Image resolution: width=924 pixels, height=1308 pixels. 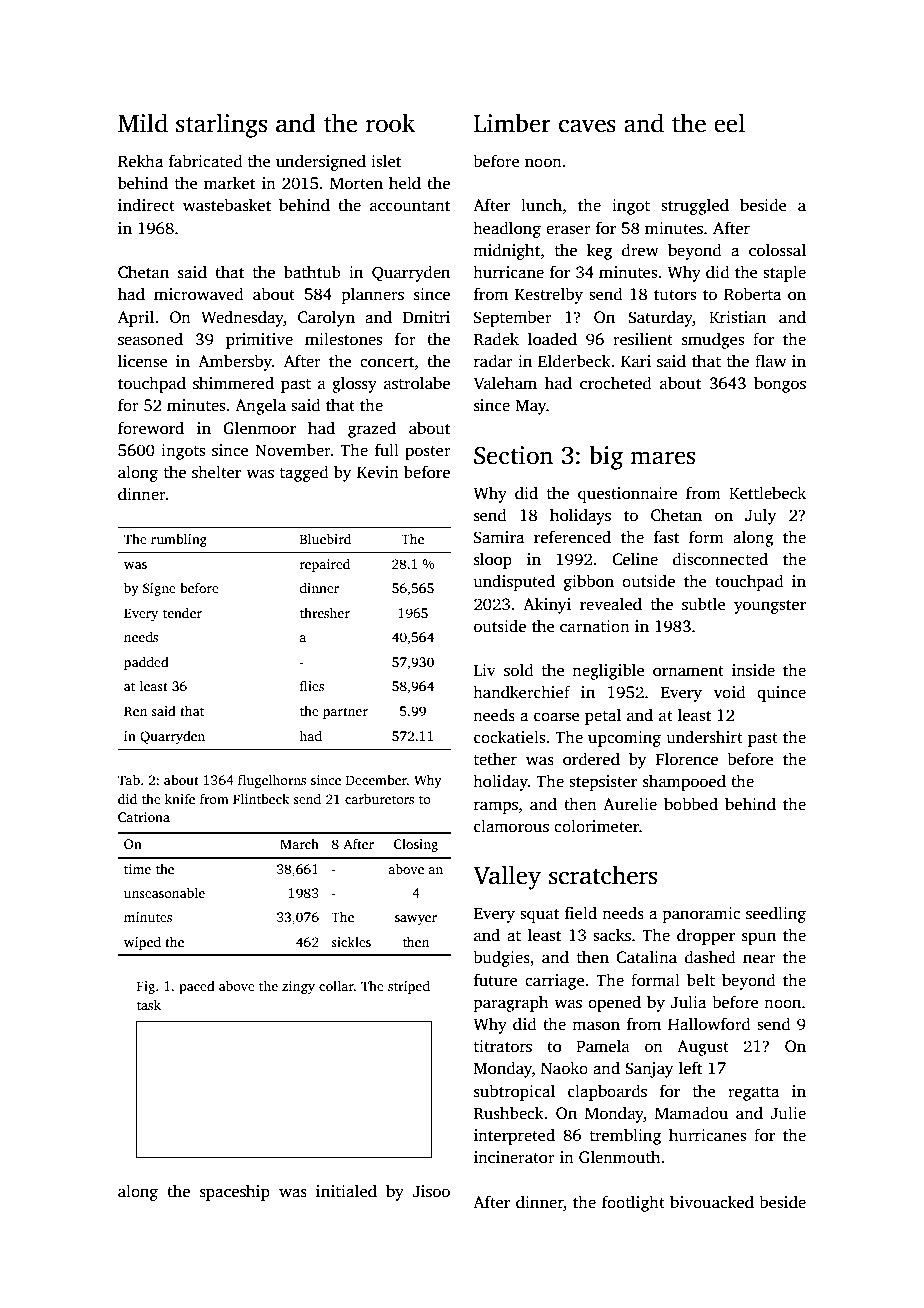 What do you see at coordinates (272, 781) in the image?
I see `flugelhorns` at bounding box center [272, 781].
